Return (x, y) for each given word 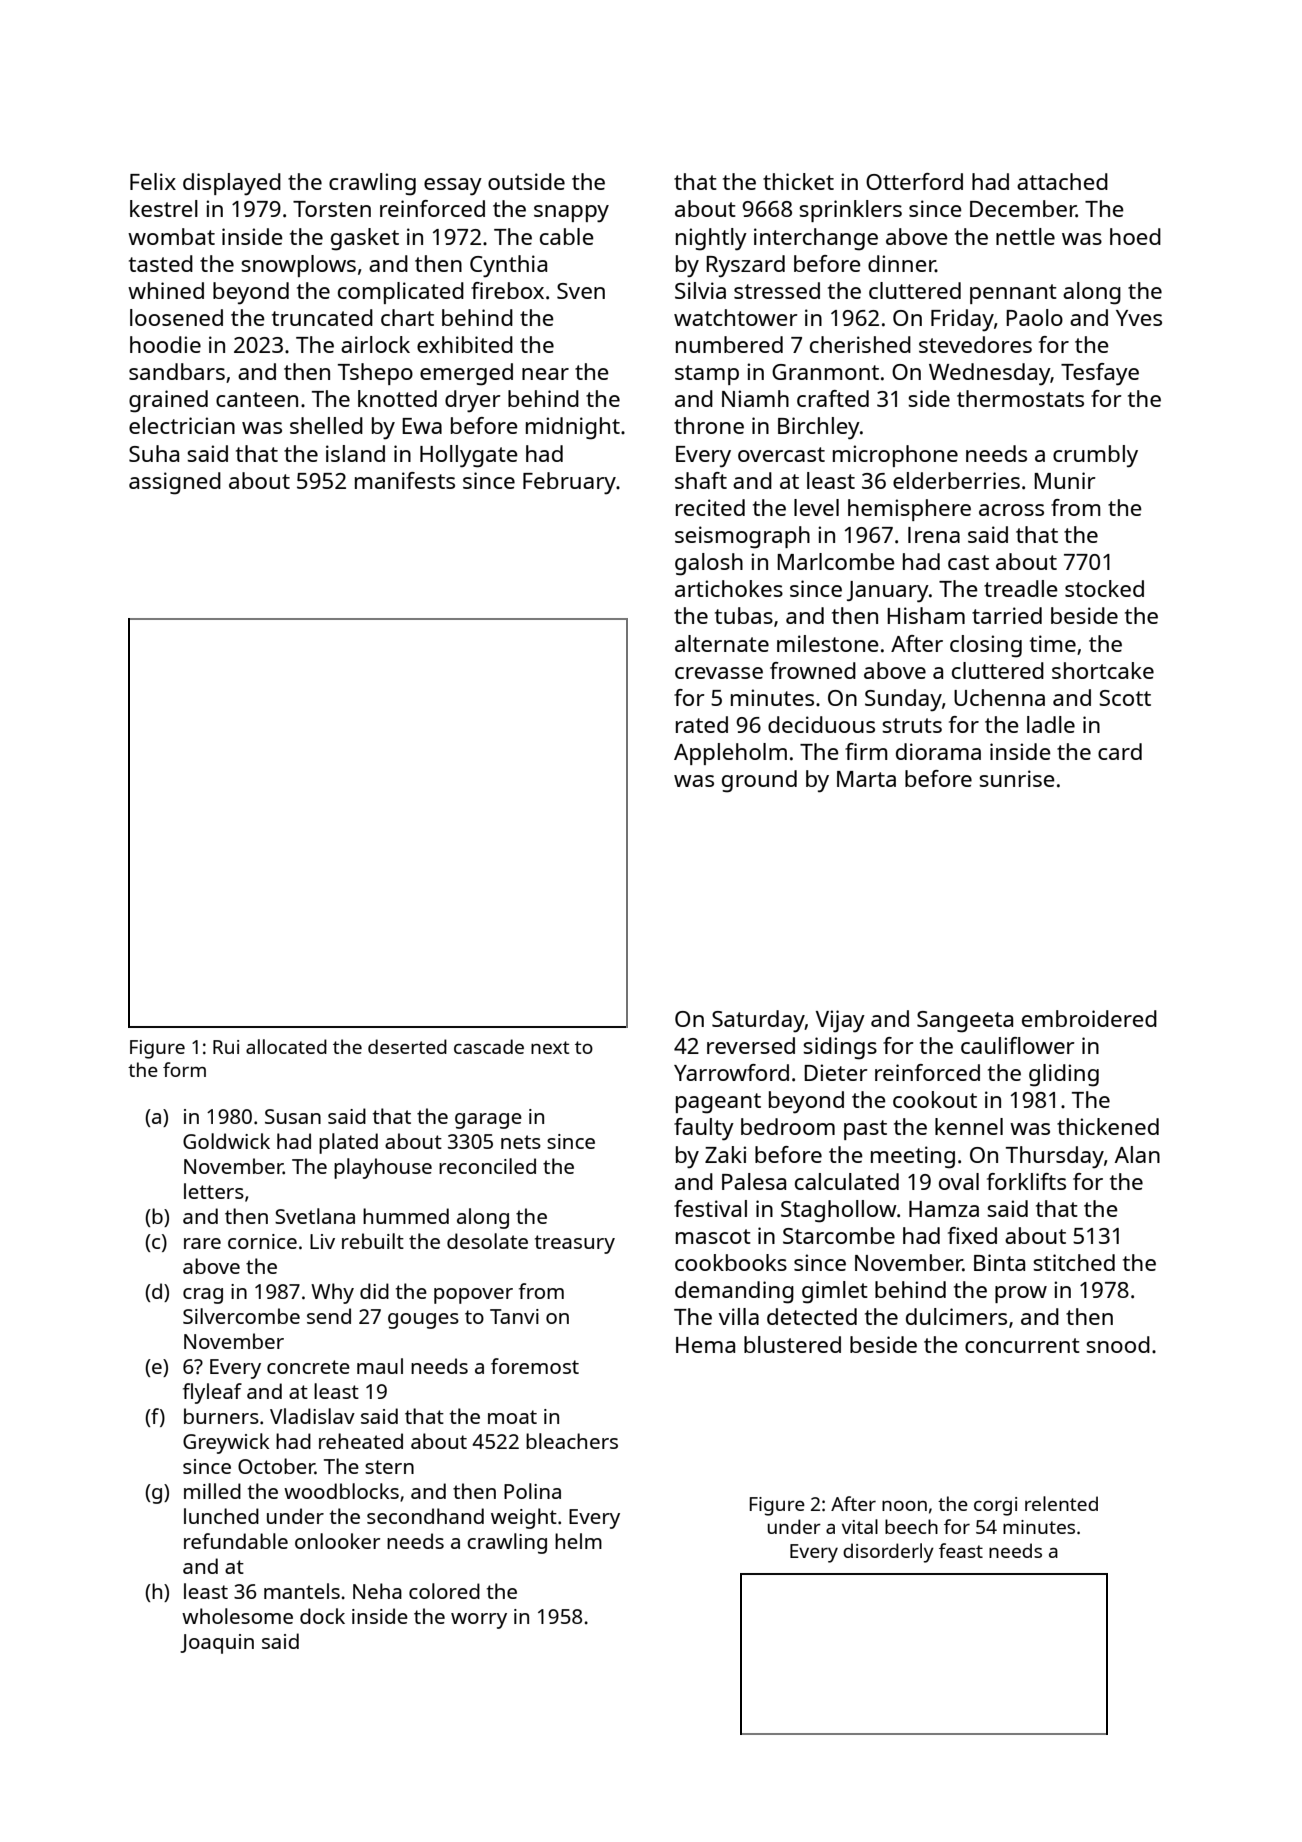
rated (702, 724)
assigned (175, 483)
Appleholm (730, 754)
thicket (798, 181)
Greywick (226, 1443)
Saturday (758, 1021)
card (1120, 751)
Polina (532, 1491)
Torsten (332, 209)
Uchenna (999, 697)
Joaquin (217, 1644)
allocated (286, 1046)
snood (1118, 1344)
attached (1062, 181)
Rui (226, 1047)
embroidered (1089, 1018)
